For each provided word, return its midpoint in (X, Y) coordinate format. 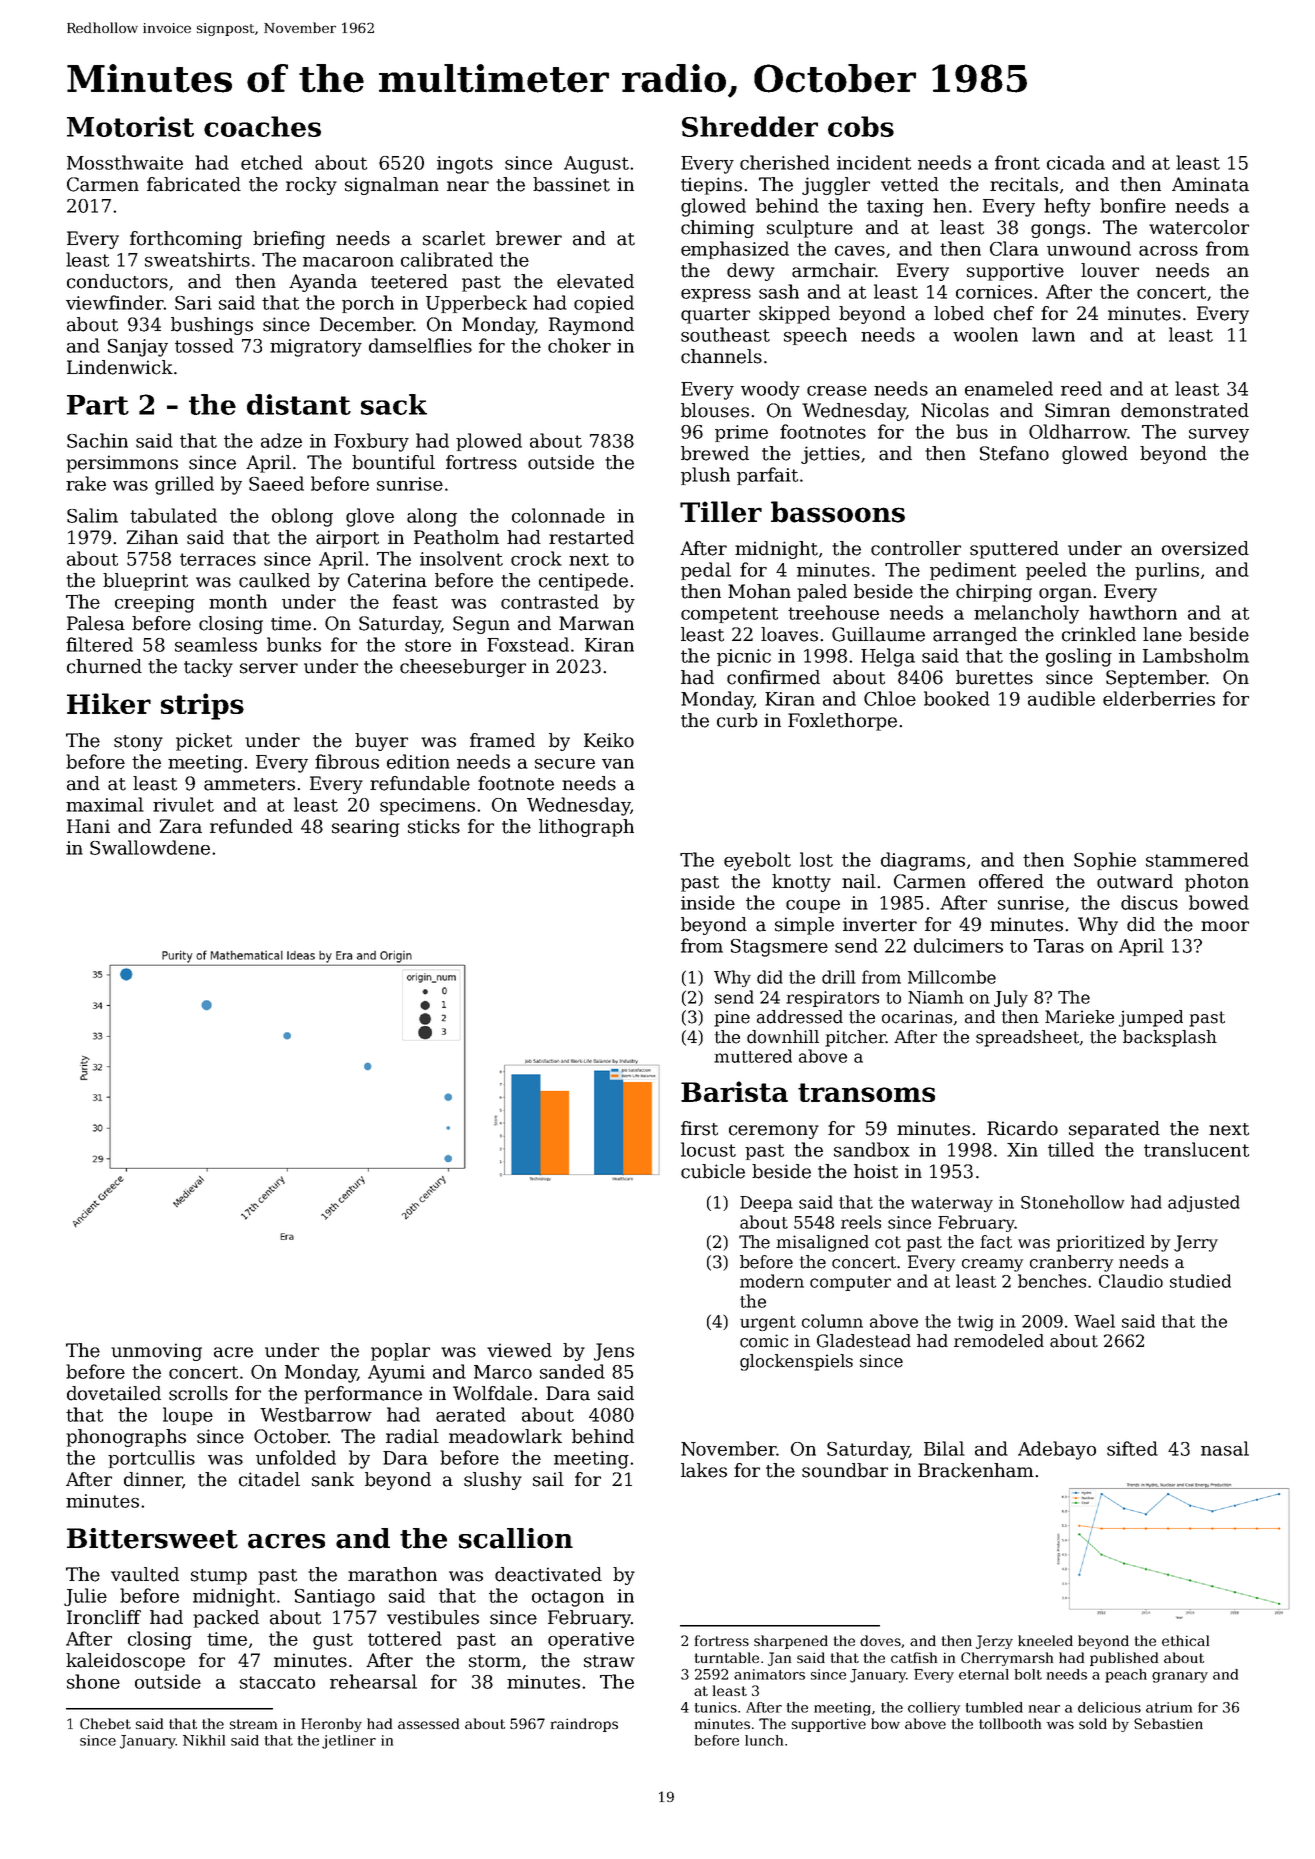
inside (708, 902)
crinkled (1099, 634)
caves (860, 251)
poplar (400, 1352)
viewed (519, 1350)
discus (1149, 902)
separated (1114, 1130)
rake (86, 483)
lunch (764, 1740)
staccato (277, 1682)
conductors (117, 281)
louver (1110, 270)
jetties (830, 455)
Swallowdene (150, 847)
